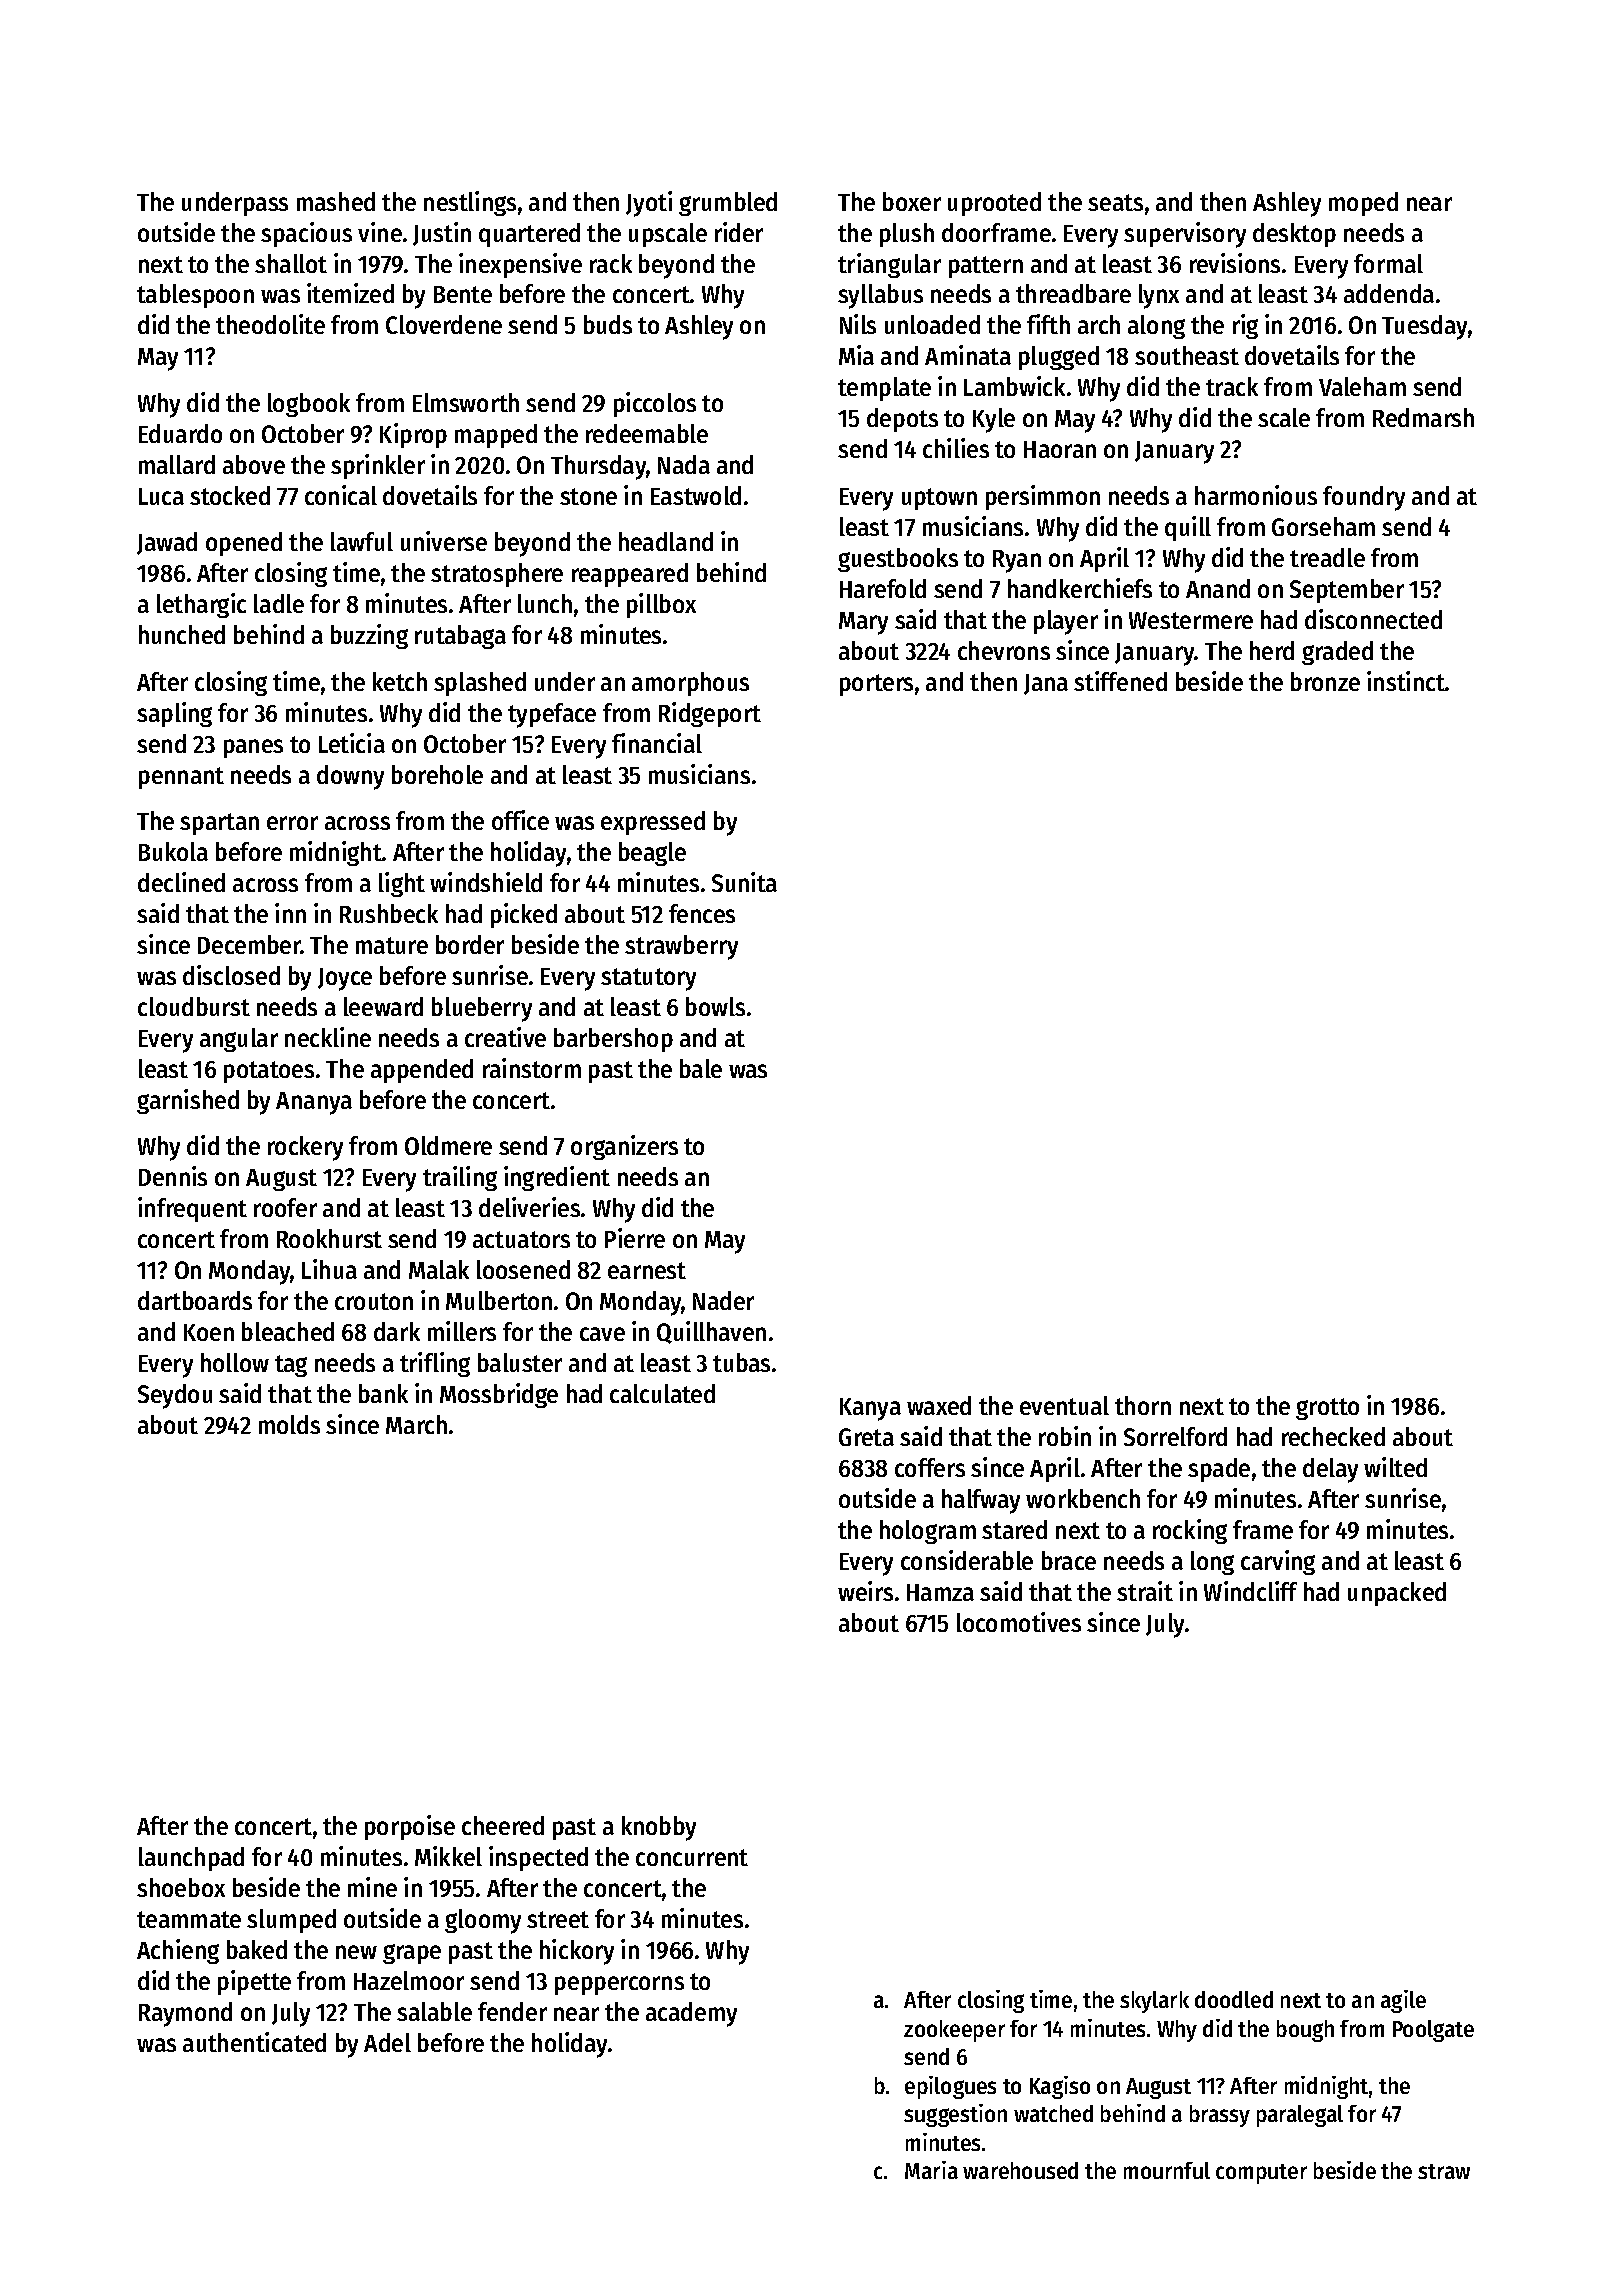 The image size is (1620, 2292). Describe the element at coordinates (1115, 202) in the screenshot. I see `seats` at that location.
